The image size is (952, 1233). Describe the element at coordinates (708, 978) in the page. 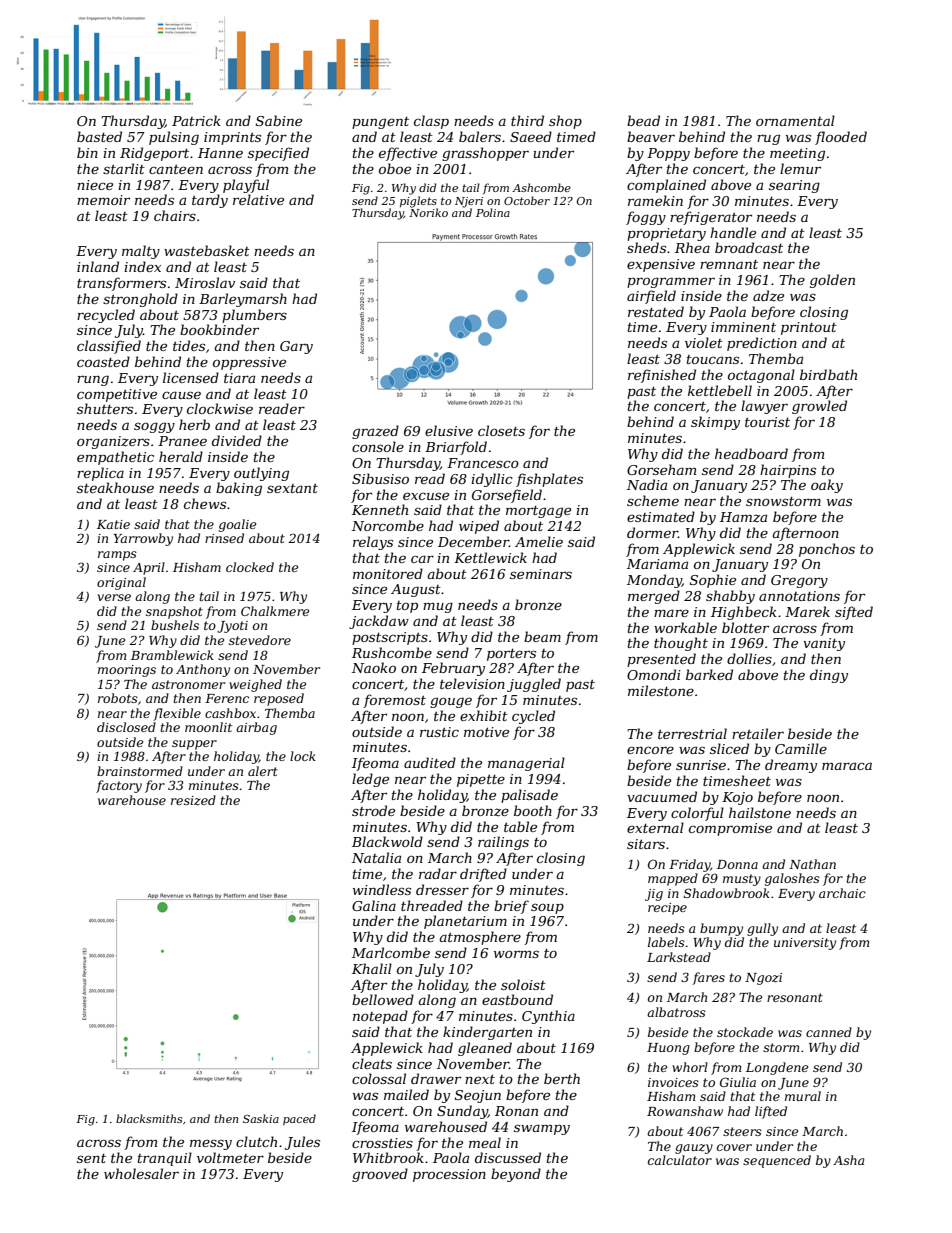

I see `fares` at that location.
